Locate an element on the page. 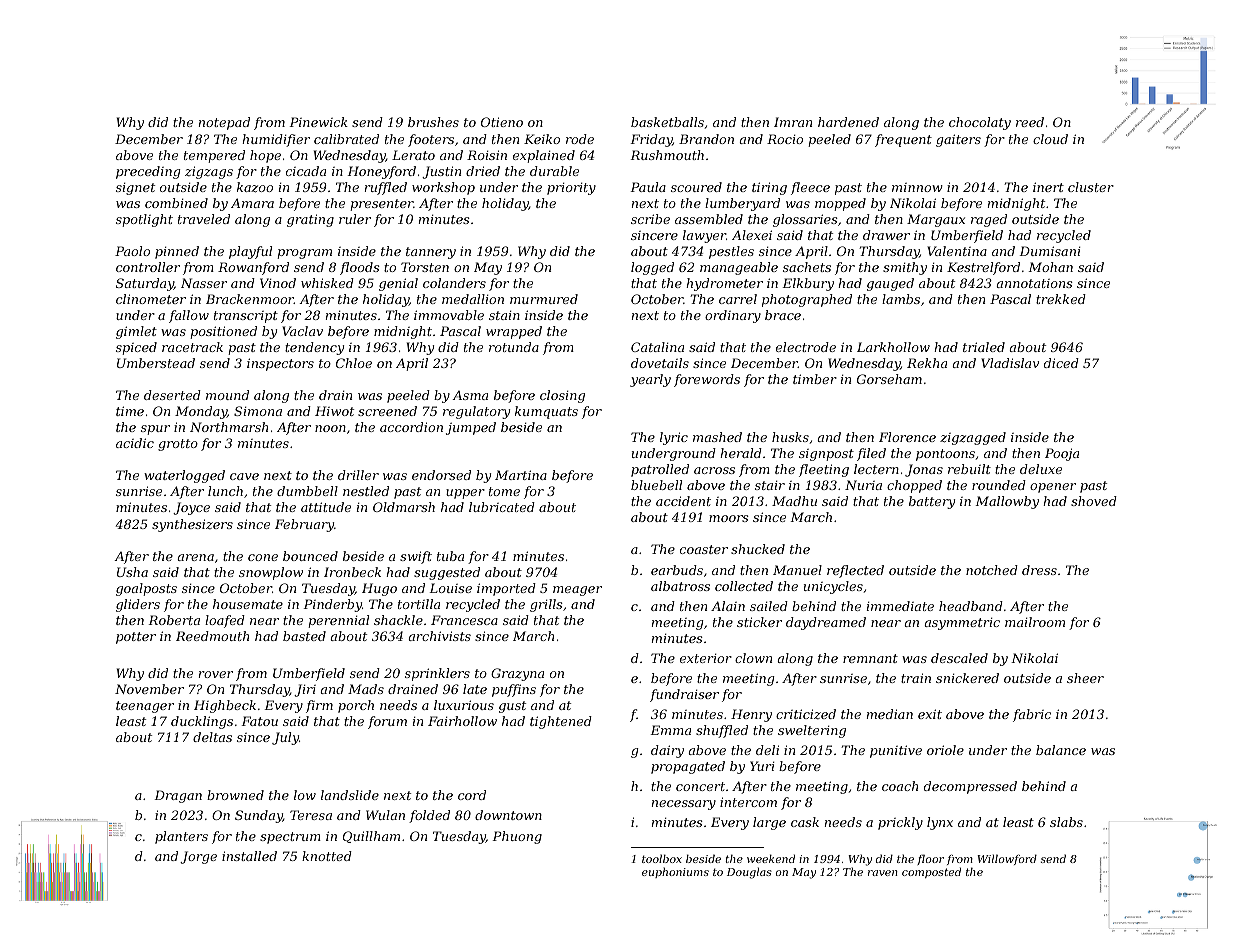 The height and width of the page is (952, 1233). Imran is located at coordinates (793, 122).
